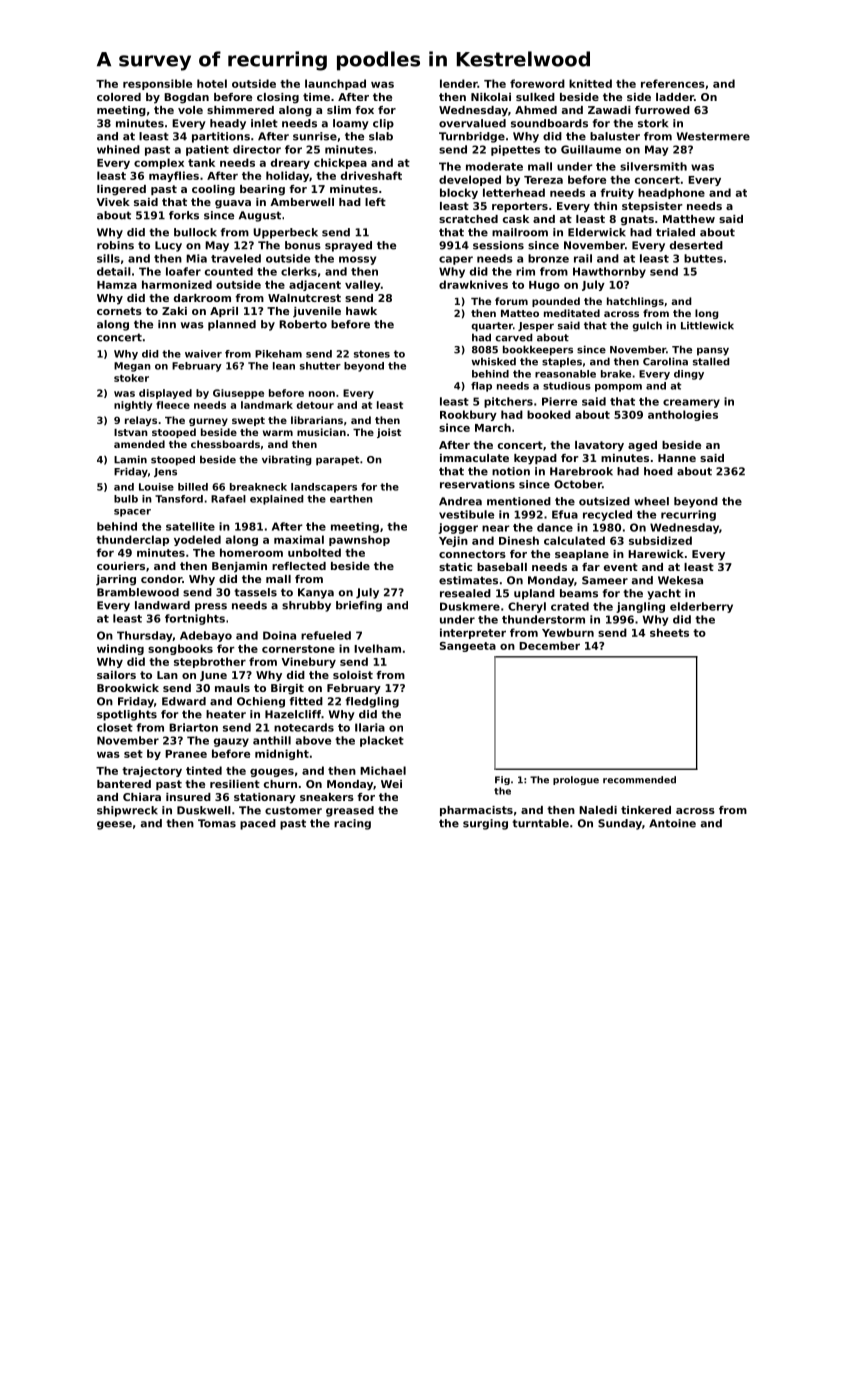 This screenshot has height=1400, width=849. Describe the element at coordinates (672, 823) in the screenshot. I see `Antoine` at that location.
